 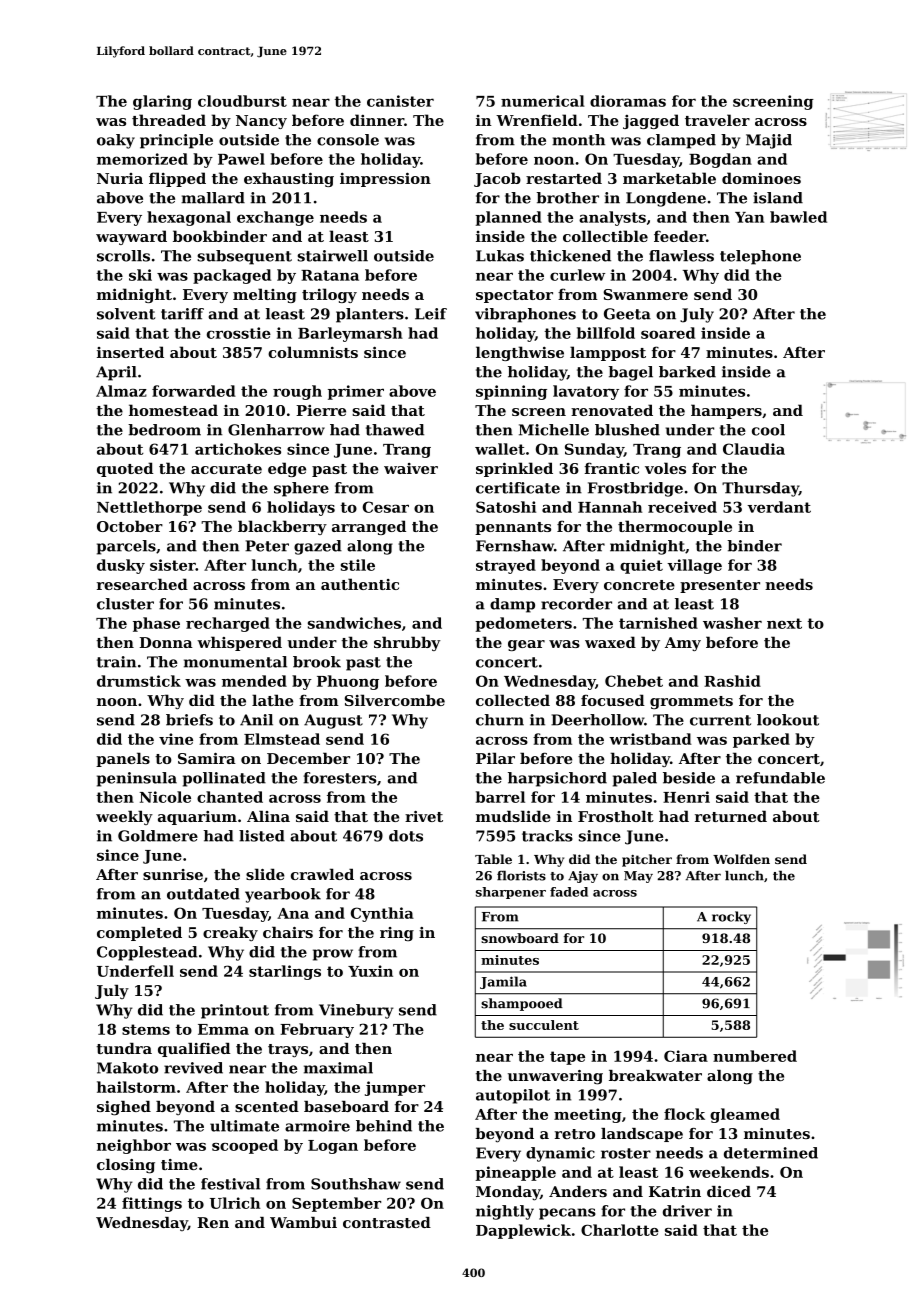 What do you see at coordinates (241, 159) in the page?
I see `Pawel` at bounding box center [241, 159].
